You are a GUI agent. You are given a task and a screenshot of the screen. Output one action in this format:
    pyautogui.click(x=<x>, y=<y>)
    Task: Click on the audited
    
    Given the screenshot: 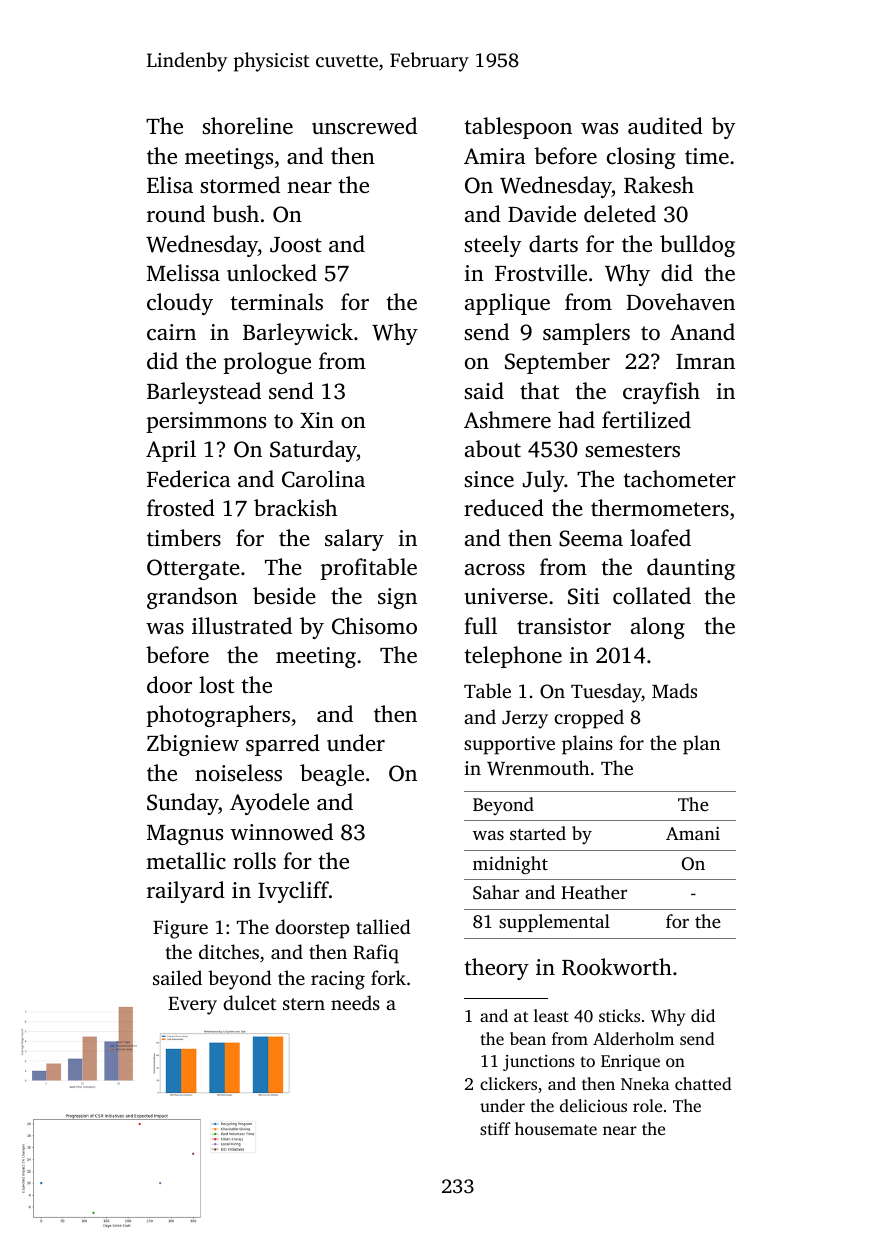 What is the action you would take?
    pyautogui.click(x=665, y=126)
